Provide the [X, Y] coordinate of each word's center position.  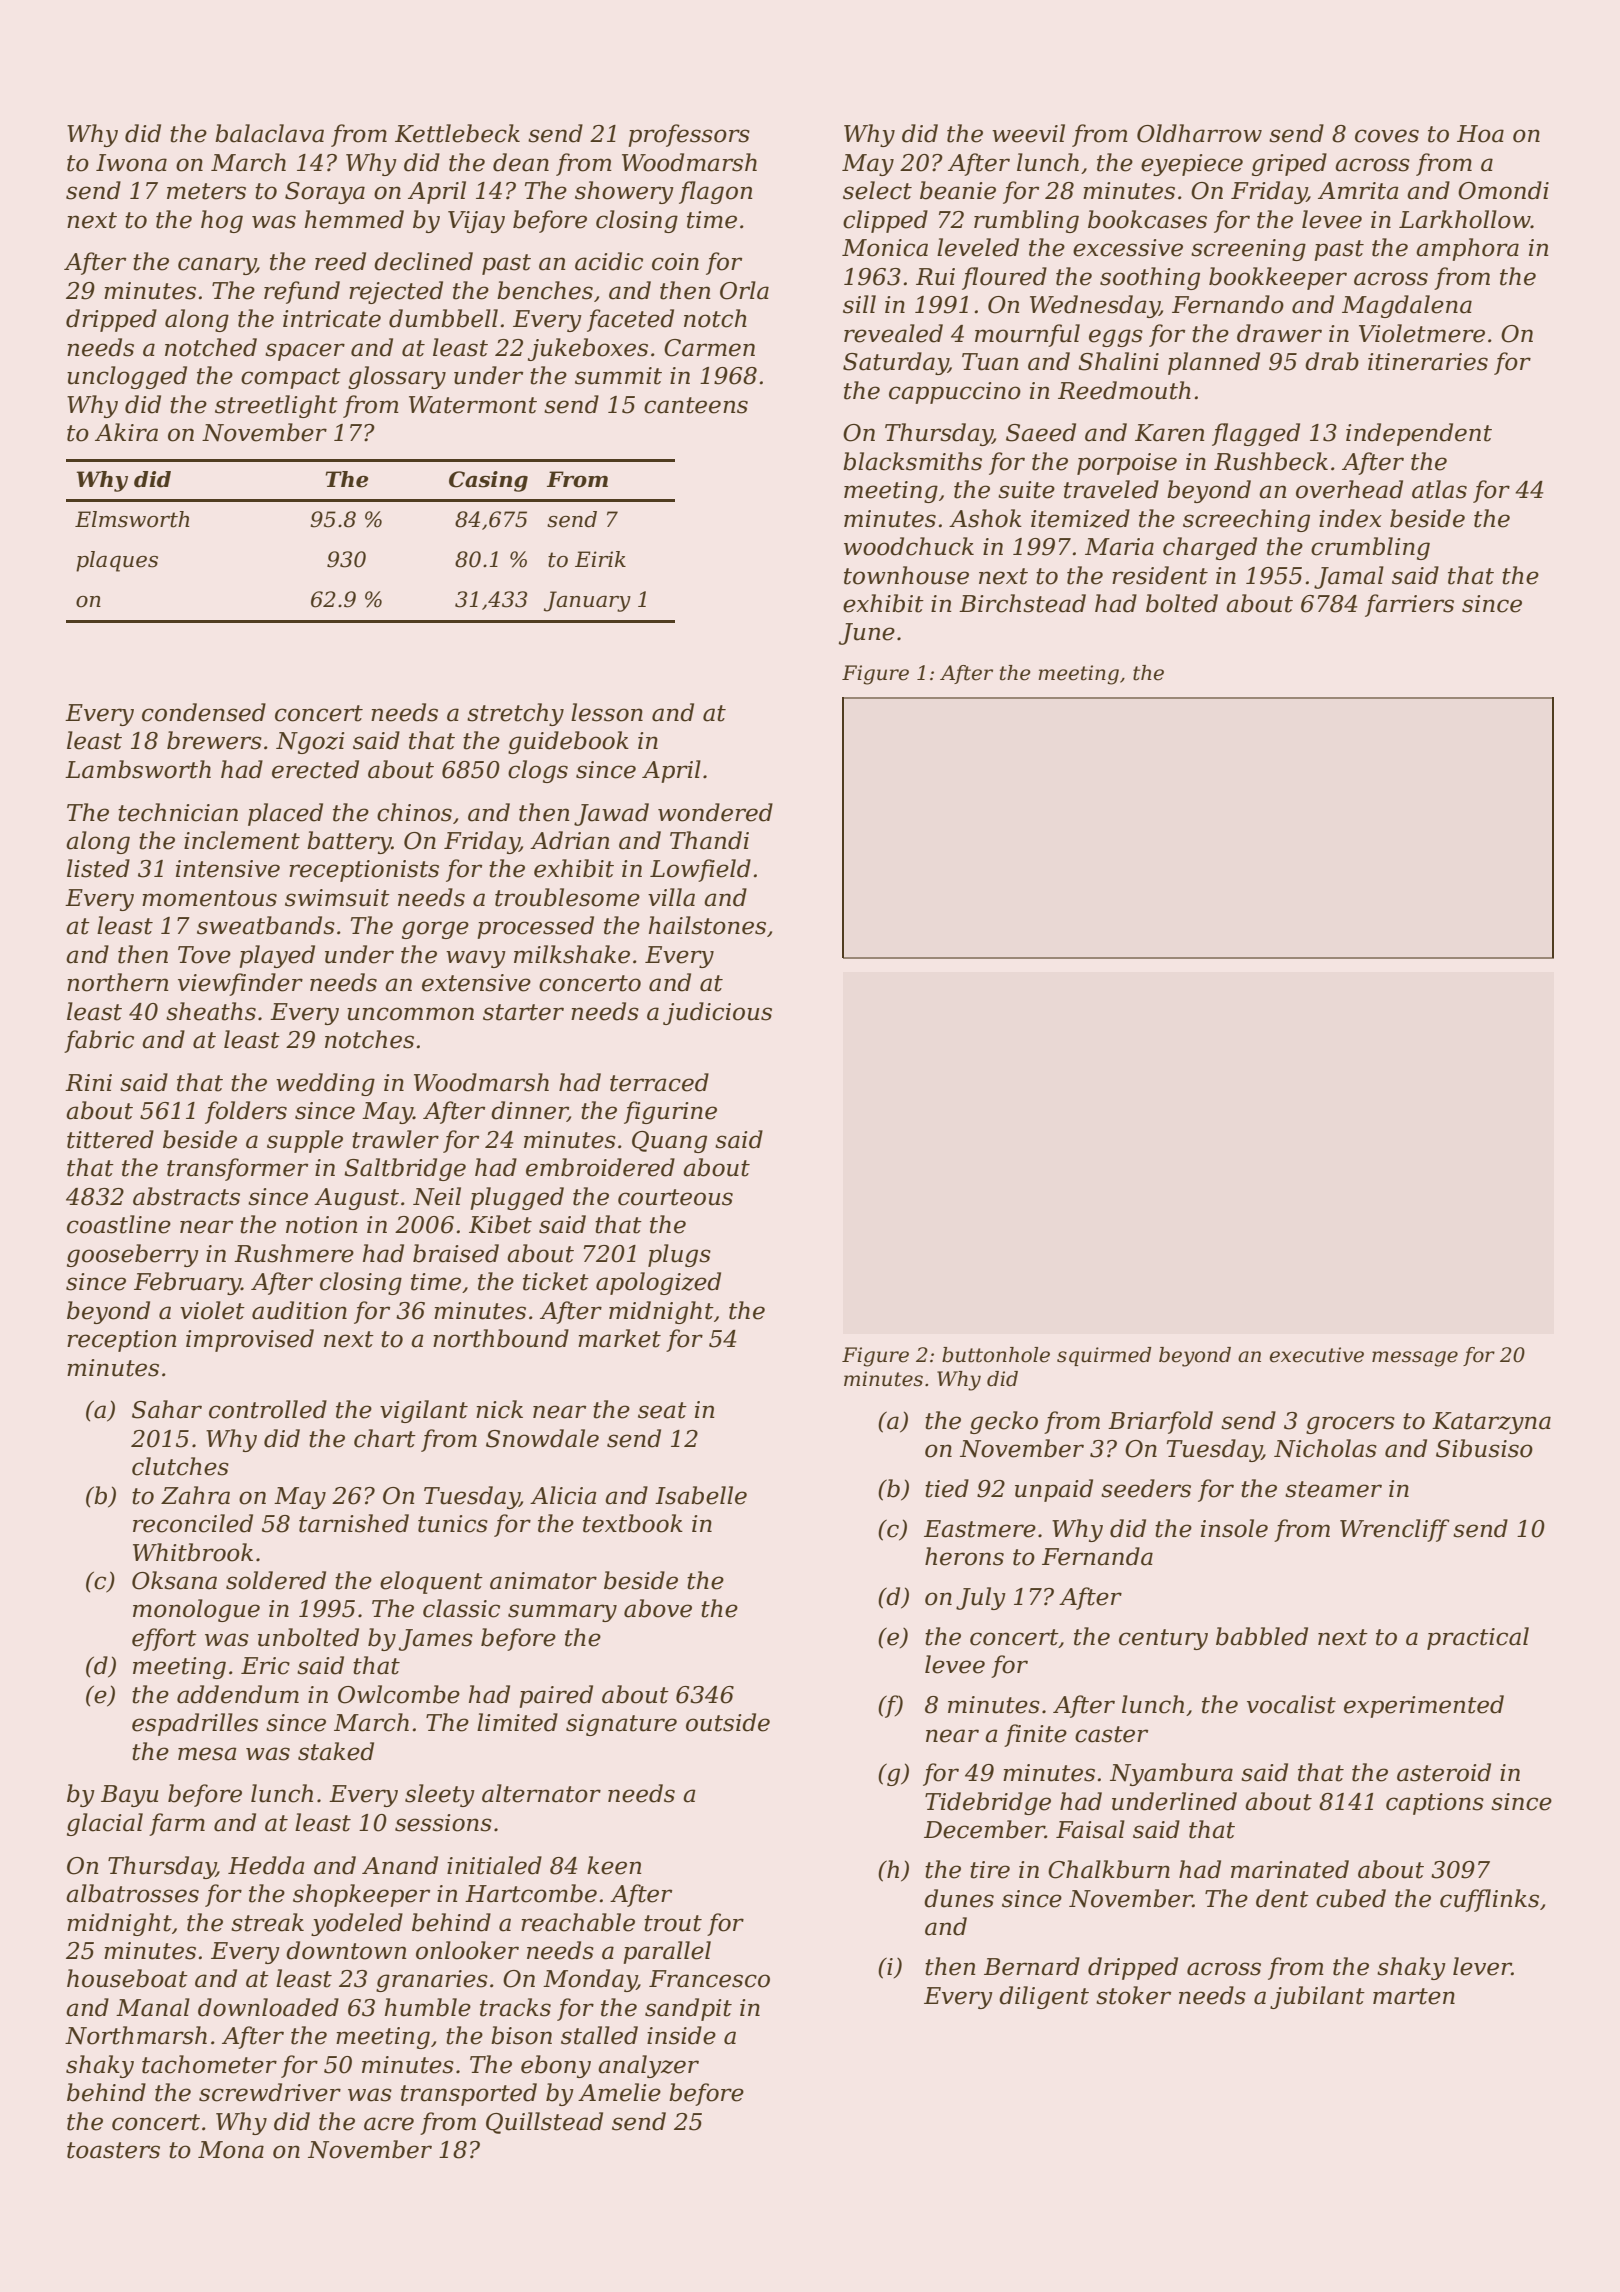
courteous [675, 1197]
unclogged [127, 377]
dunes [959, 1898]
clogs [538, 771]
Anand [400, 1865]
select [877, 190]
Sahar [167, 1409]
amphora [1467, 249]
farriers [1409, 605]
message [1415, 1359]
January [587, 601]
